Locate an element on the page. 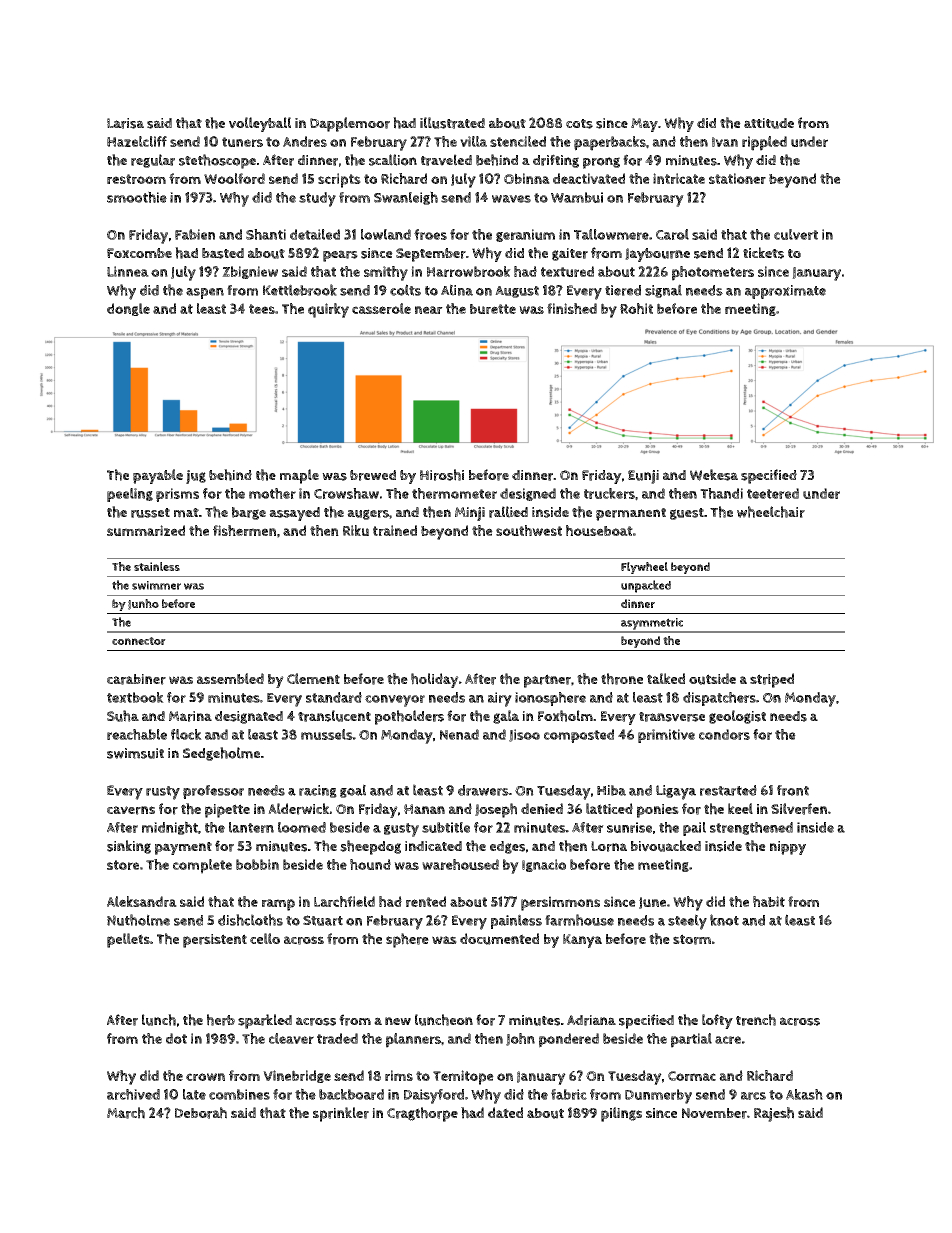 The width and height of the page is (952, 1233). approximate is located at coordinates (785, 292).
